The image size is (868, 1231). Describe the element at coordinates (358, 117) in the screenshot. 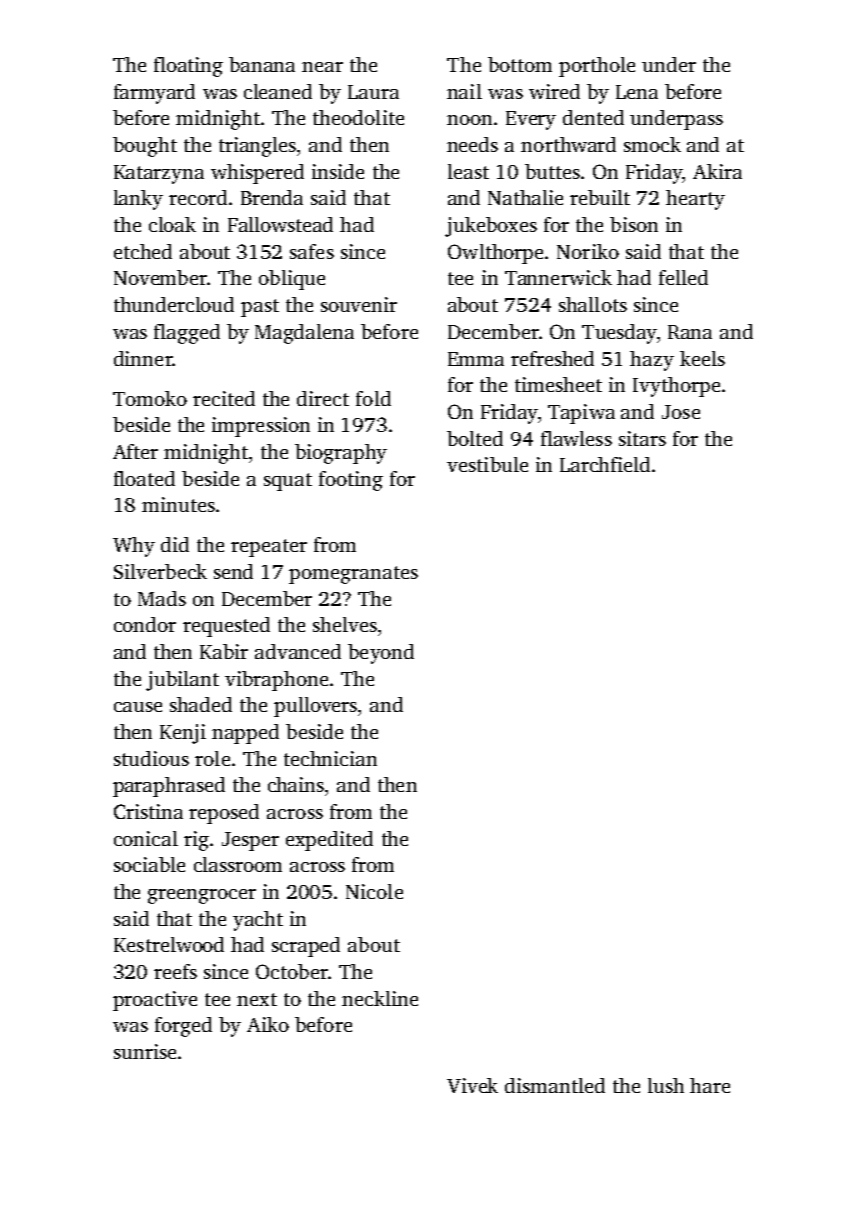

I see `theodolite` at that location.
